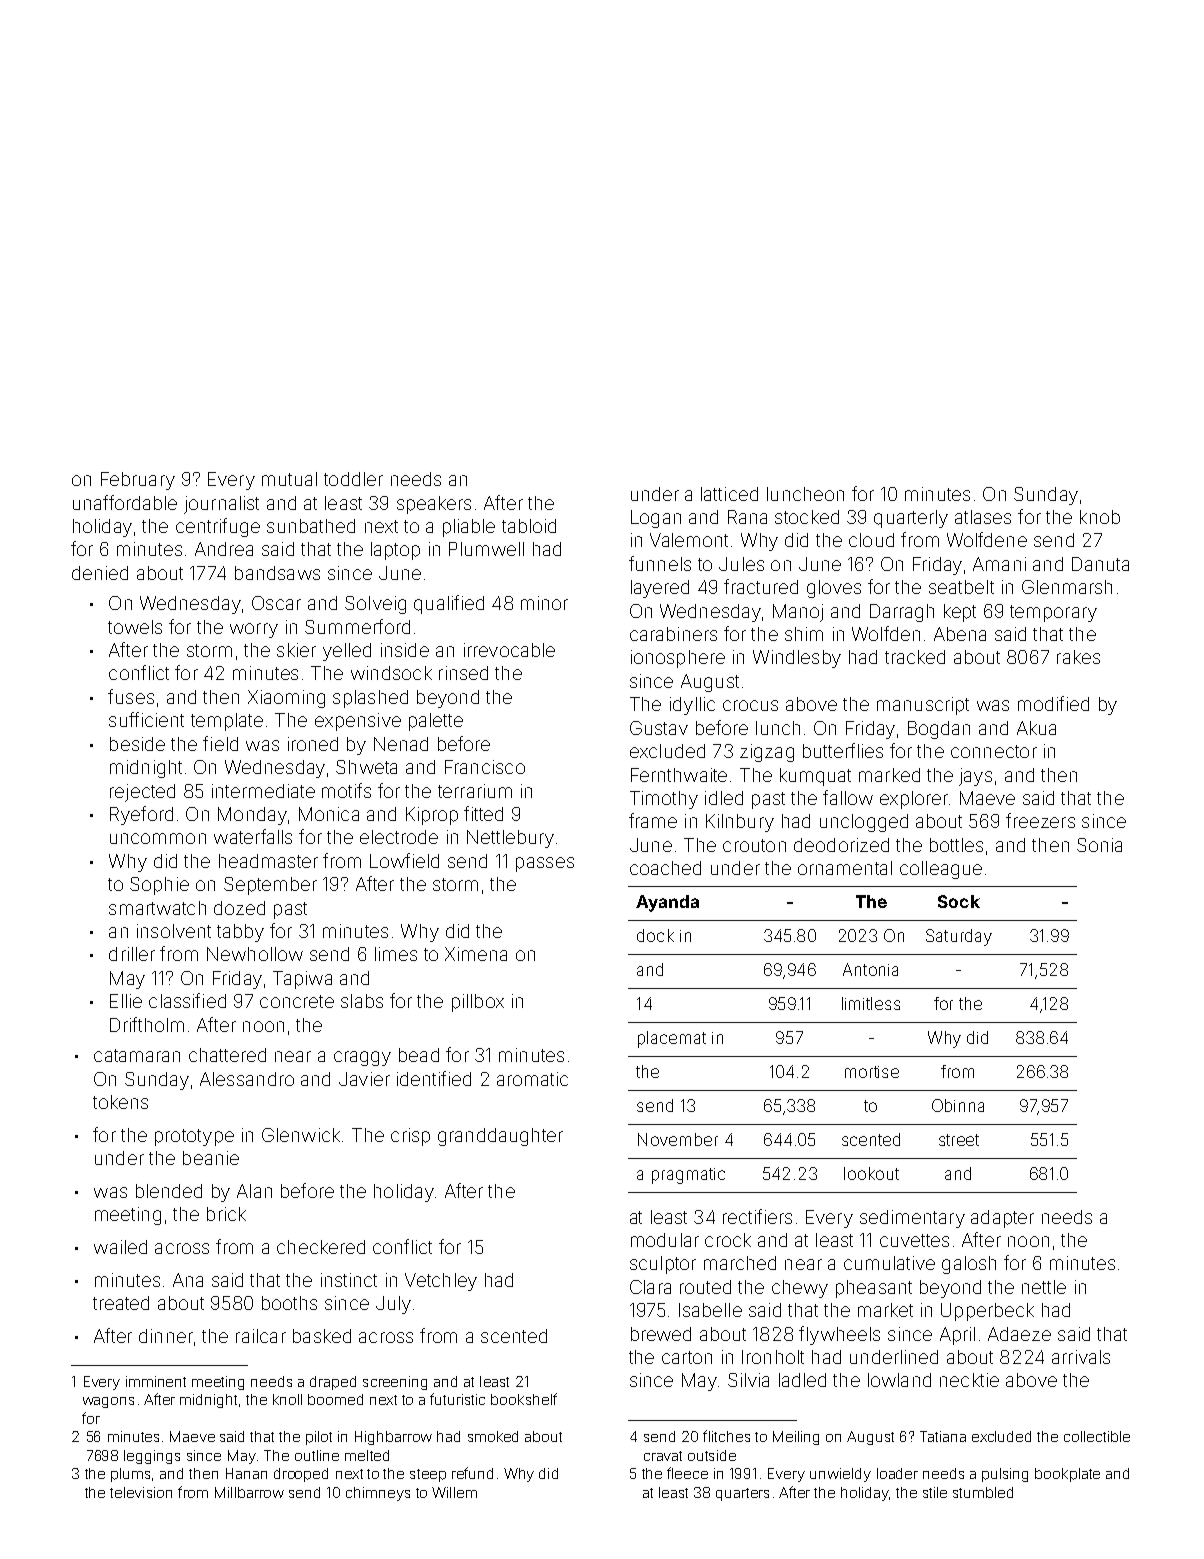 Image resolution: width=1204 pixels, height=1559 pixels. Describe the element at coordinates (871, 1173) in the image. I see `lookout` at that location.
